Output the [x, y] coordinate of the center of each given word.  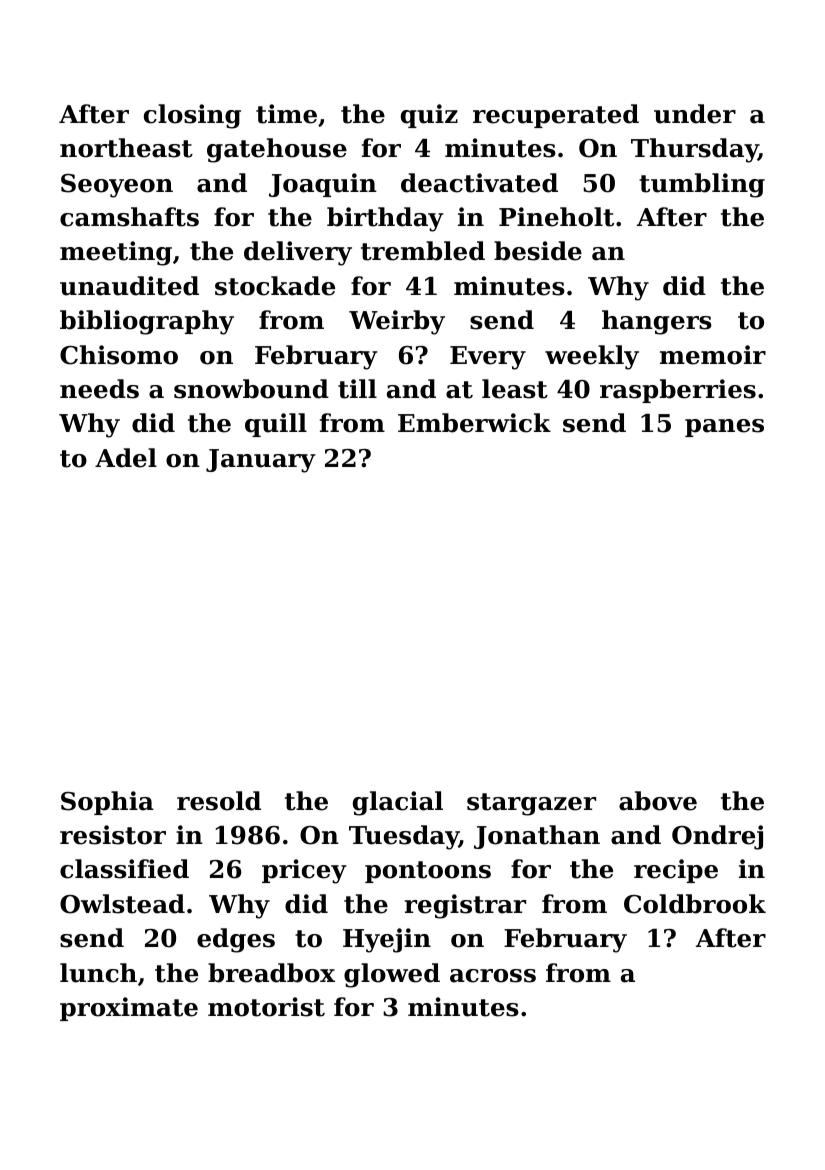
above [658, 801]
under [695, 114]
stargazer [531, 804]
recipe [676, 871]
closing [192, 116]
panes [724, 428]
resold [219, 801]
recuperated [556, 116]
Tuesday [404, 837]
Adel [126, 458]
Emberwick [474, 423]
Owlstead [122, 904]
